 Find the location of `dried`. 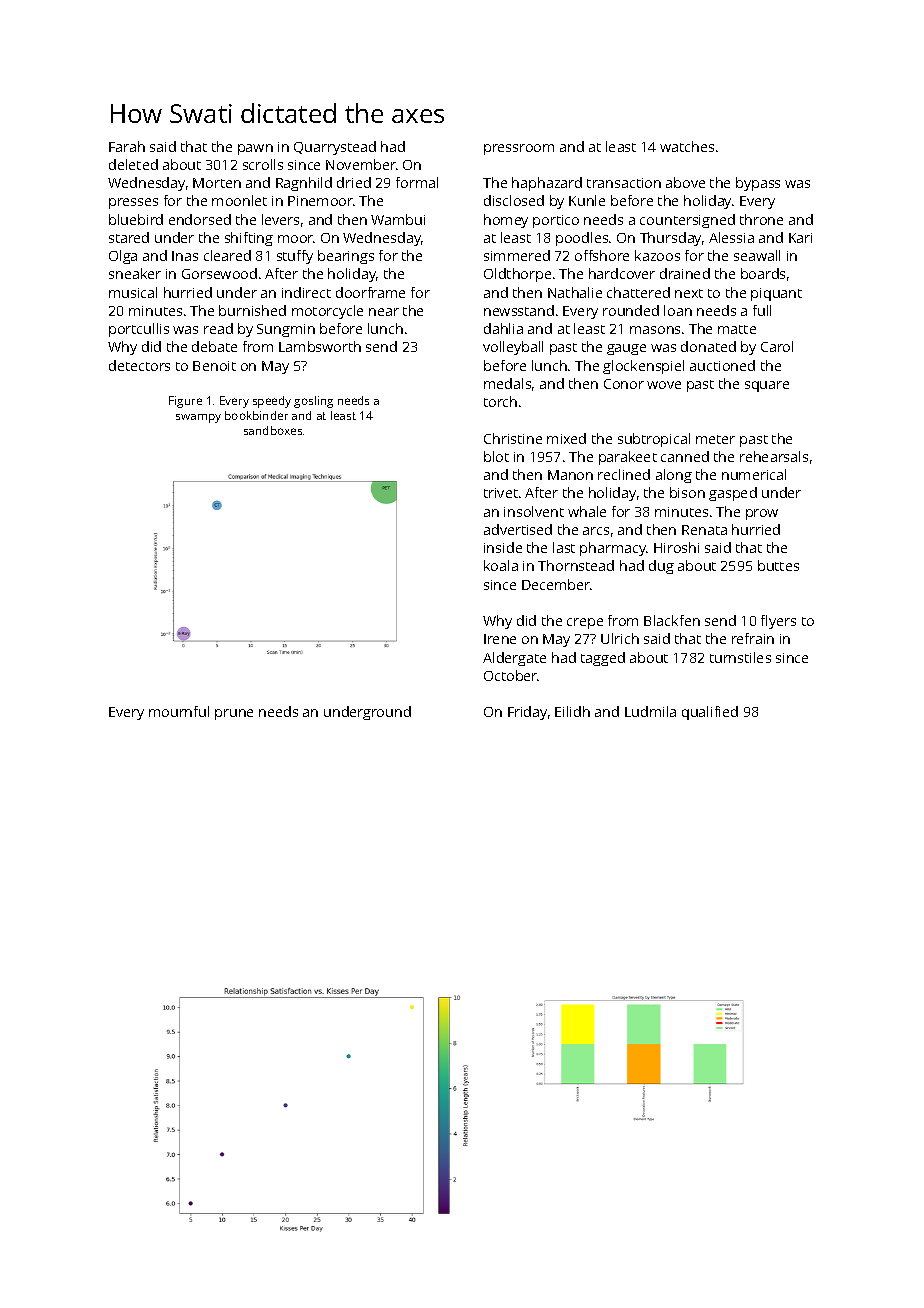

dried is located at coordinates (354, 182).
